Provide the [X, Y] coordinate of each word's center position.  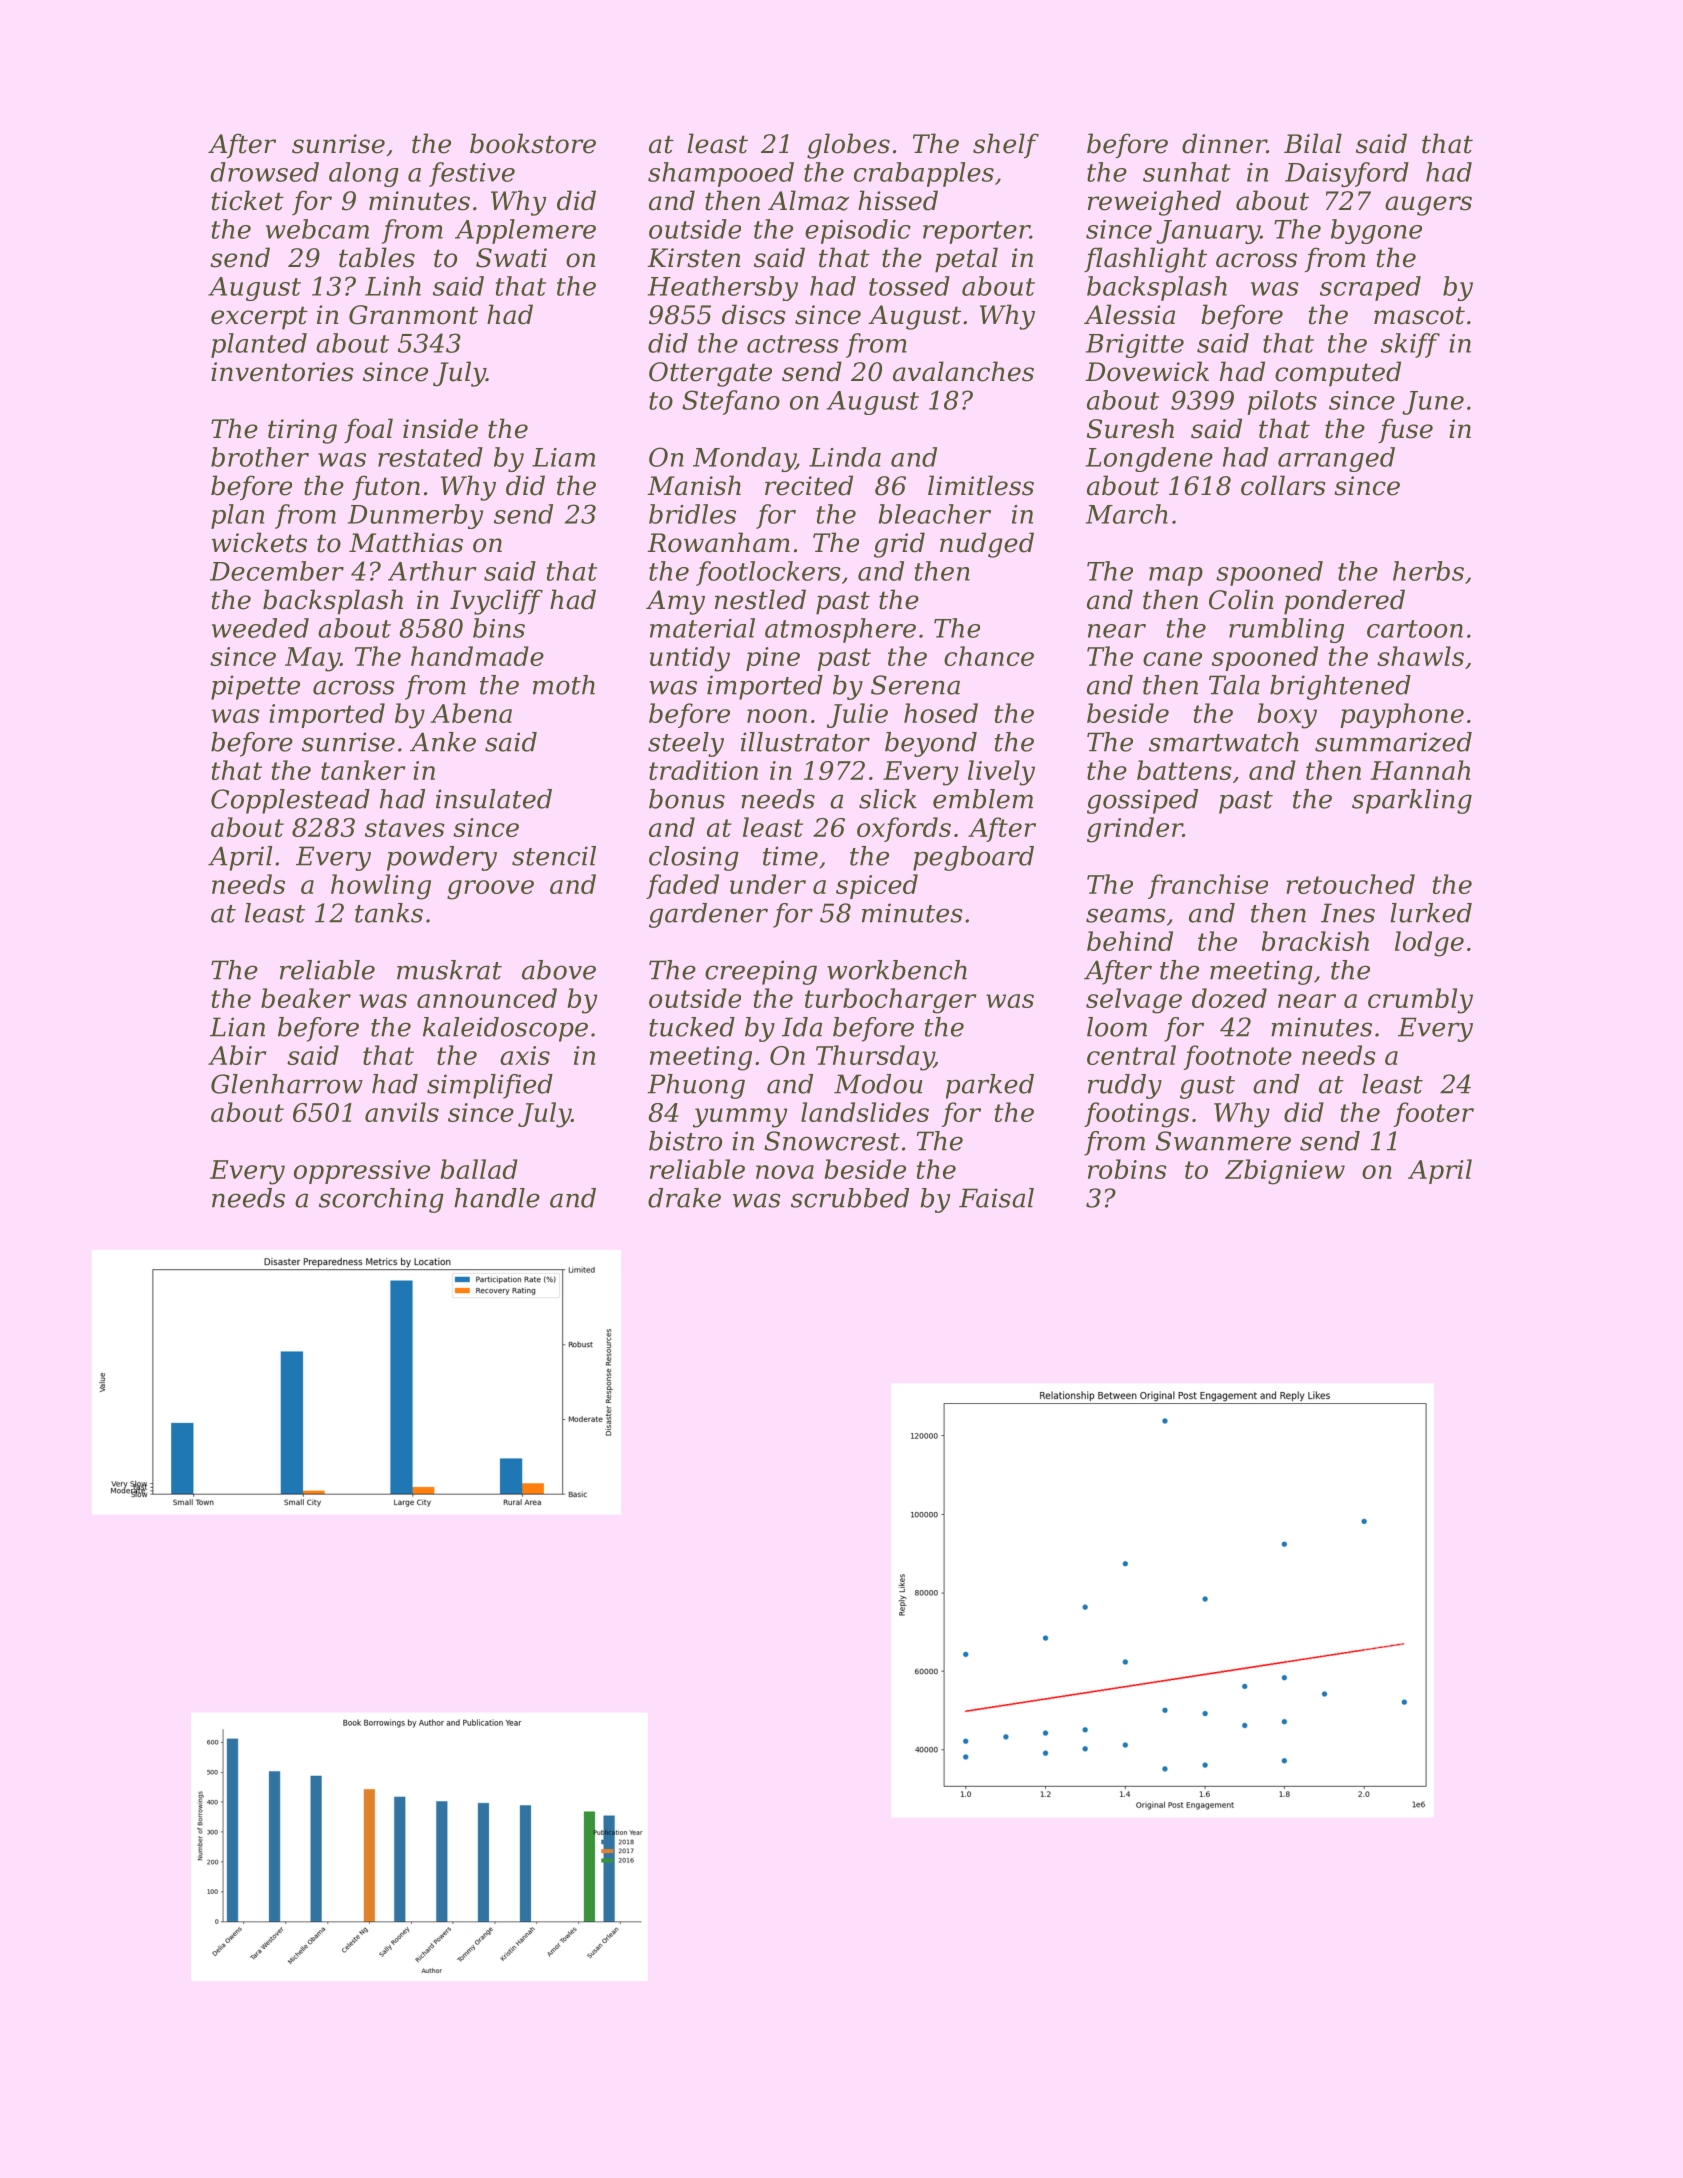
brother [260, 457]
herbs [1428, 571]
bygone [1376, 231]
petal [966, 260]
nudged [987, 545]
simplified [490, 1086]
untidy [690, 659]
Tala [1234, 685]
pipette [255, 687]
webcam [317, 229]
